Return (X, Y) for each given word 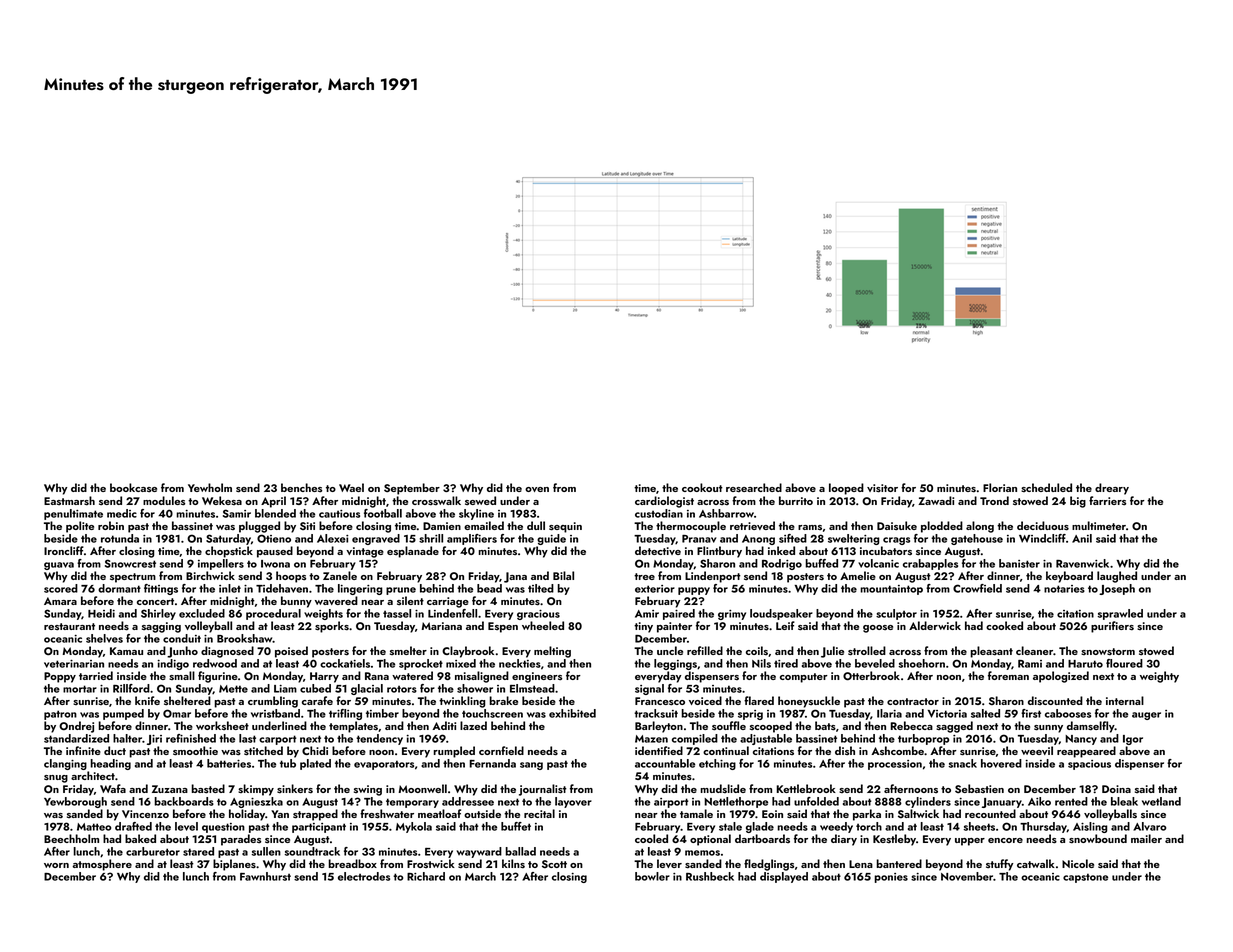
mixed (461, 663)
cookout (702, 487)
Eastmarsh (69, 501)
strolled (867, 651)
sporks (332, 627)
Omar (177, 713)
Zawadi (936, 500)
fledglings (769, 865)
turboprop (923, 739)
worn (56, 865)
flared (759, 700)
